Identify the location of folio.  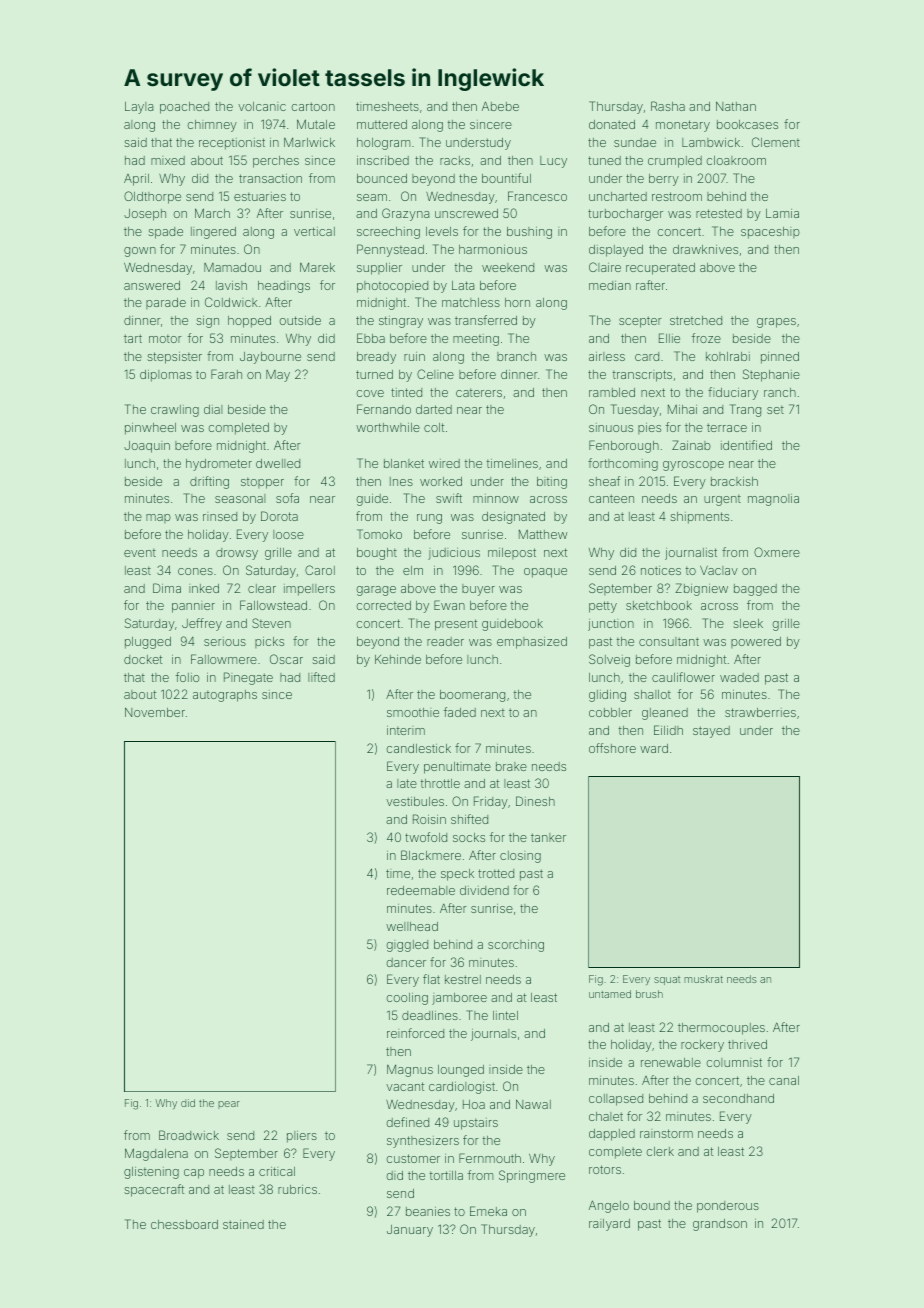
(187, 677).
